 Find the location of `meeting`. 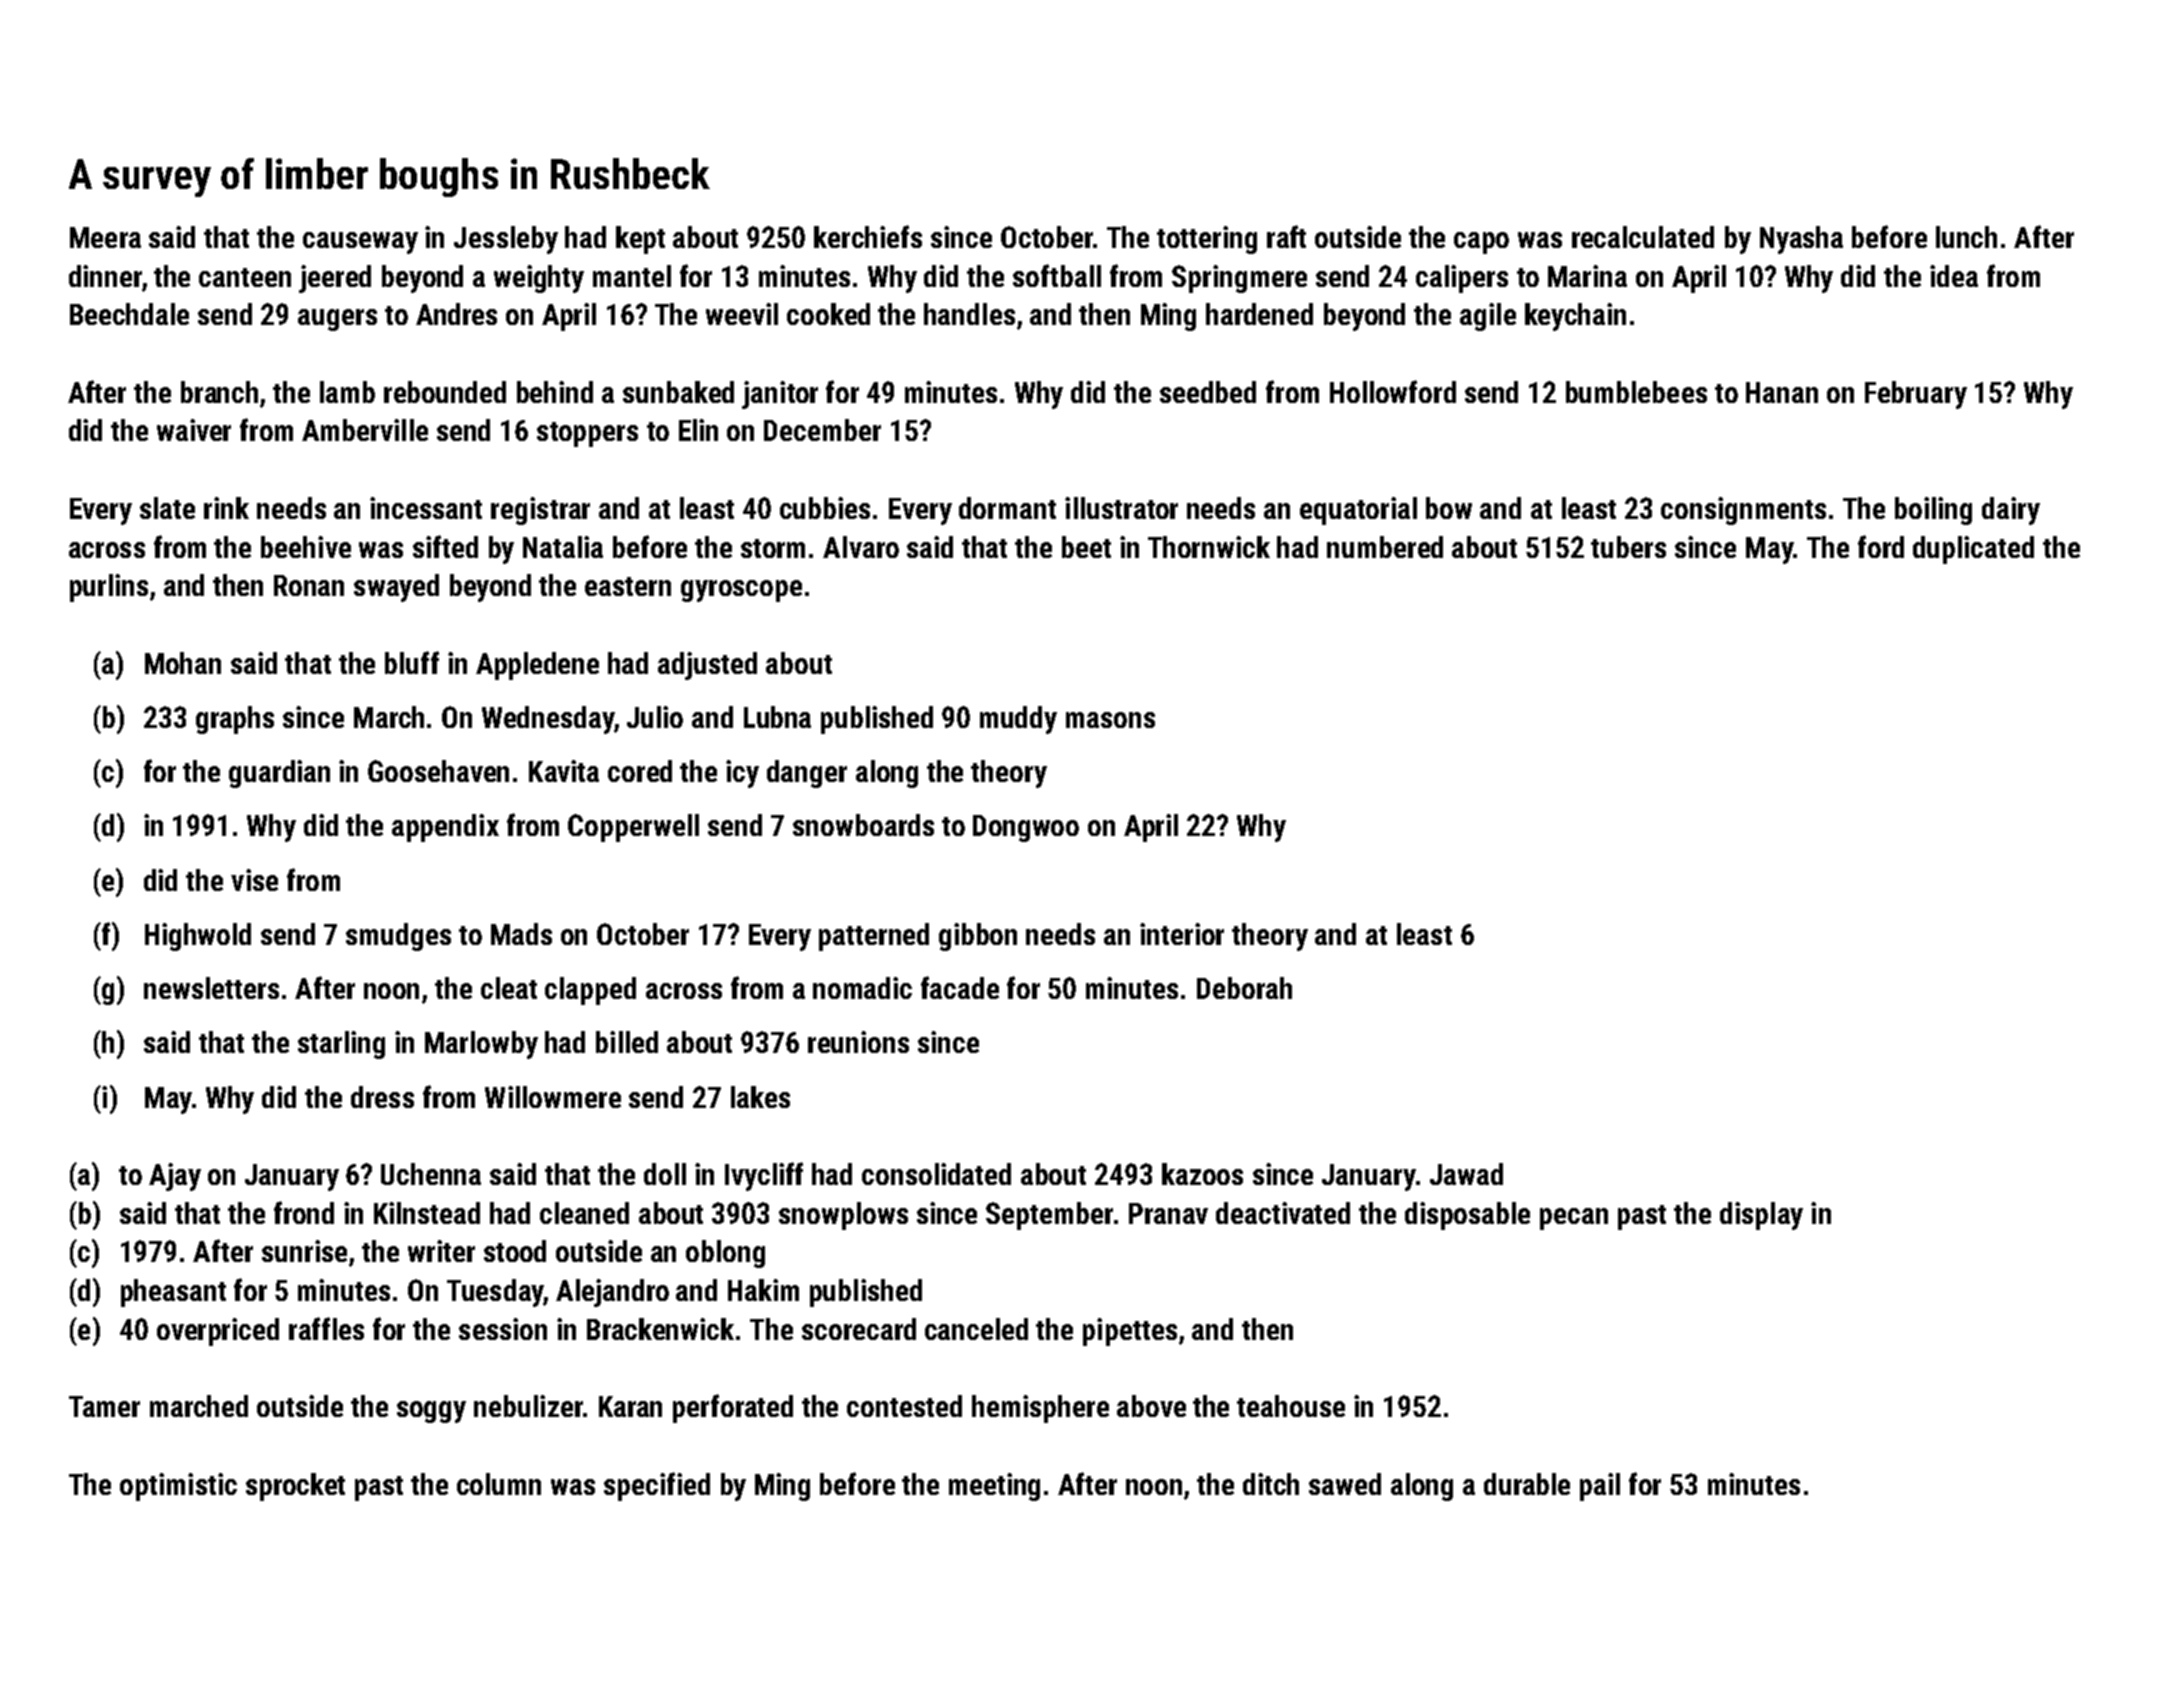

meeting is located at coordinates (994, 1487).
